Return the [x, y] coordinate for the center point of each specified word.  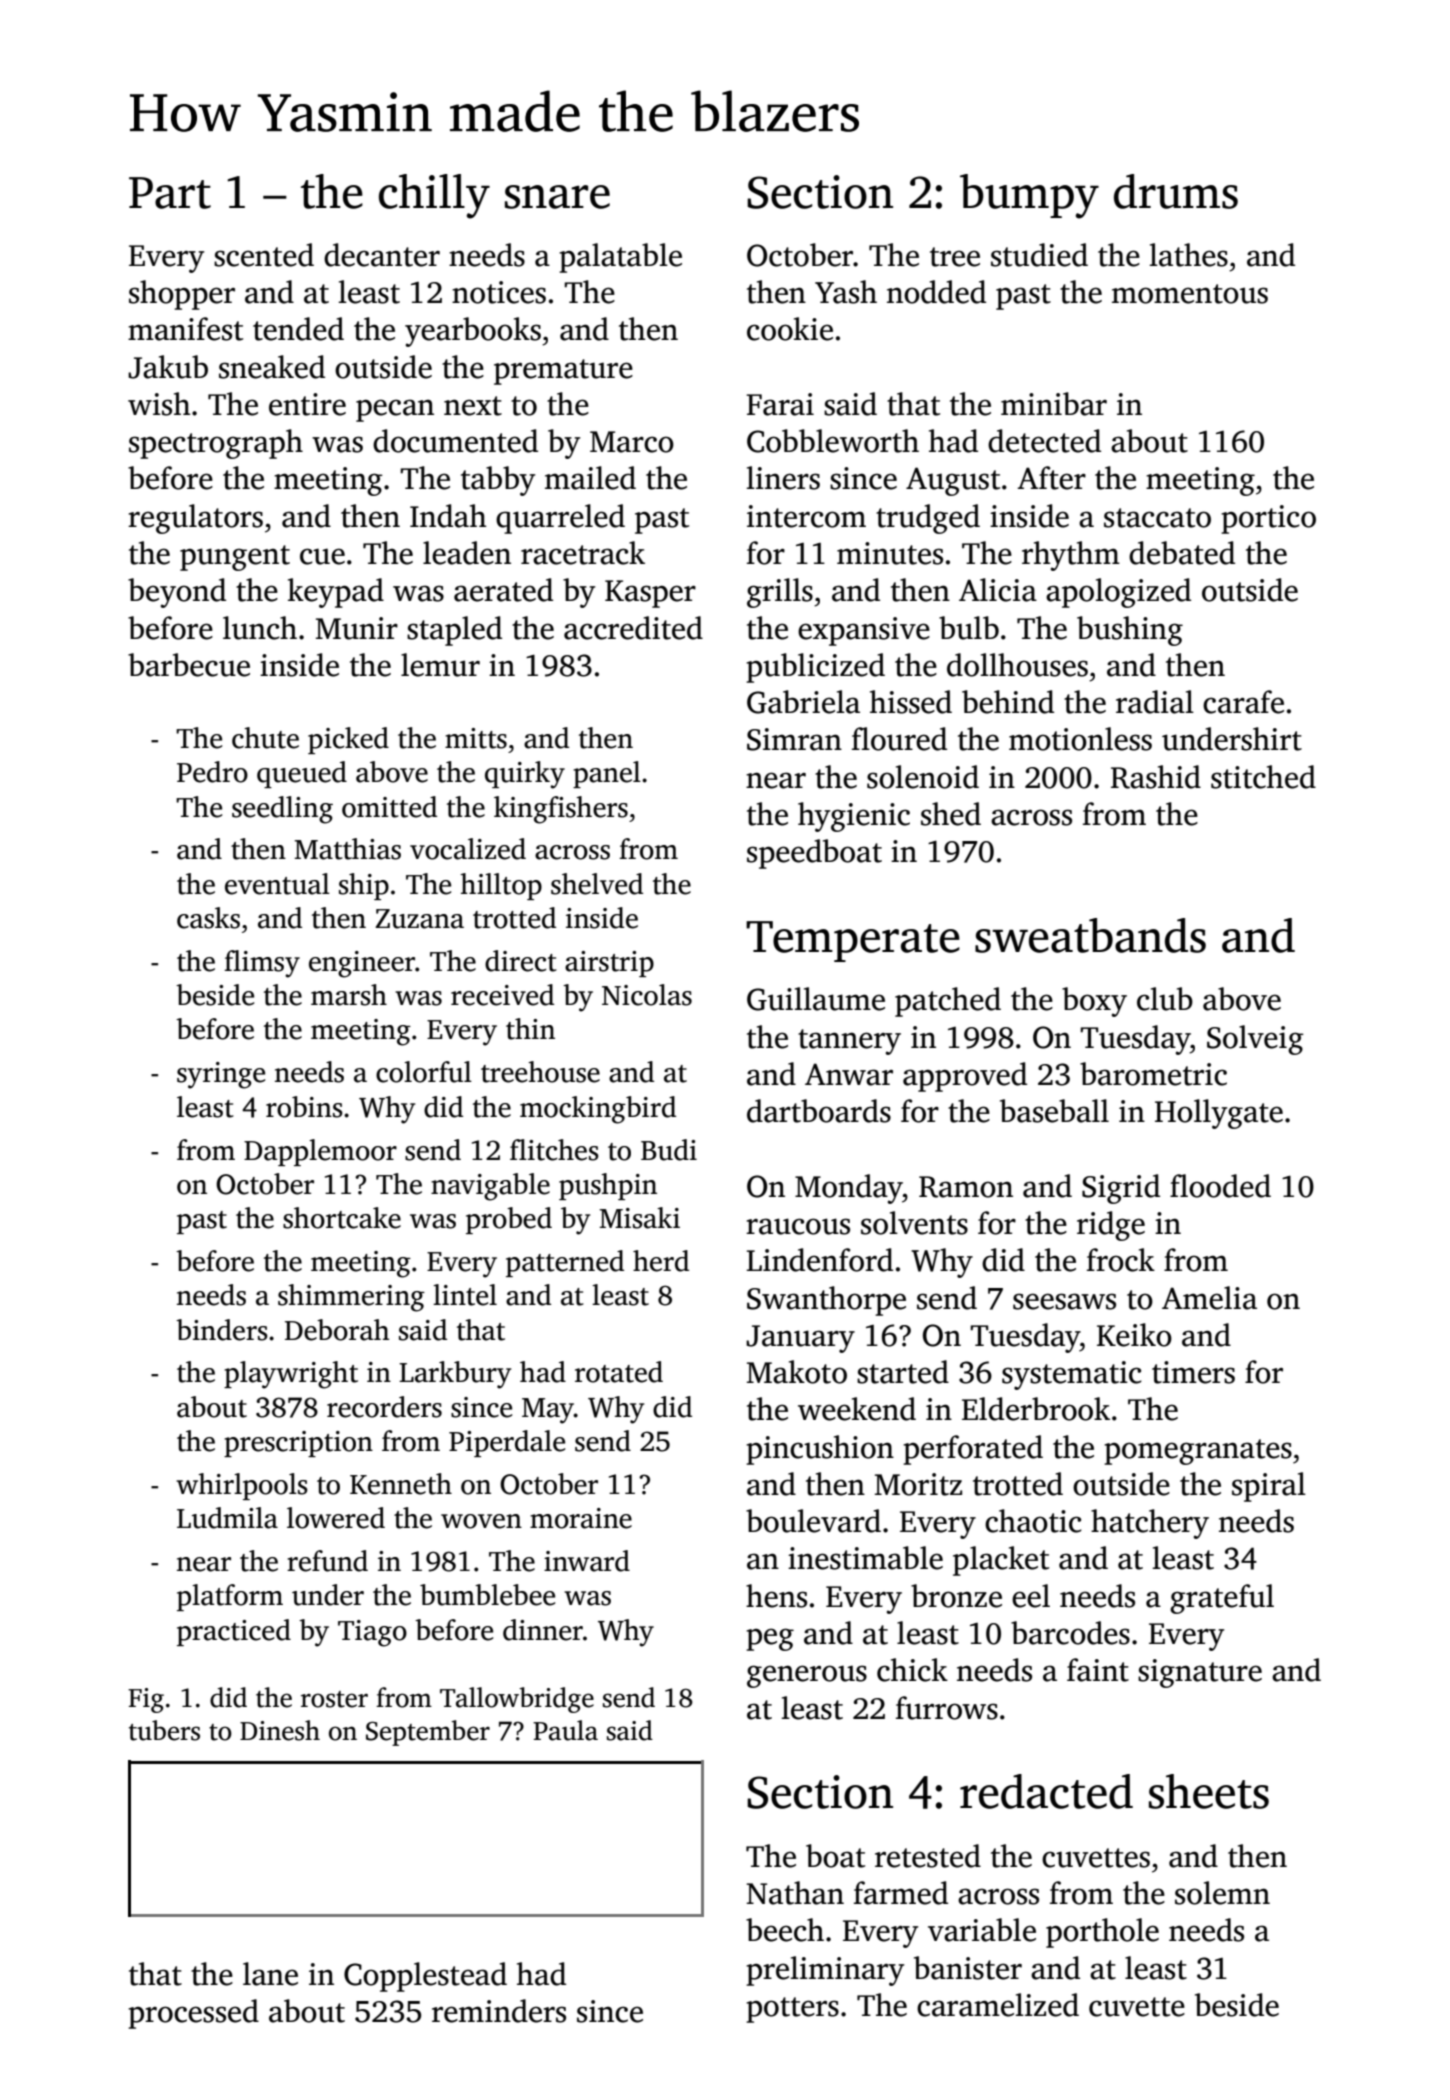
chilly [434, 196]
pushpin [608, 1186]
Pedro [212, 772]
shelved [597, 884]
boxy [1094, 1002]
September [428, 1733]
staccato [1157, 518]
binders [222, 1330]
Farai [780, 404]
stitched [1263, 777]
